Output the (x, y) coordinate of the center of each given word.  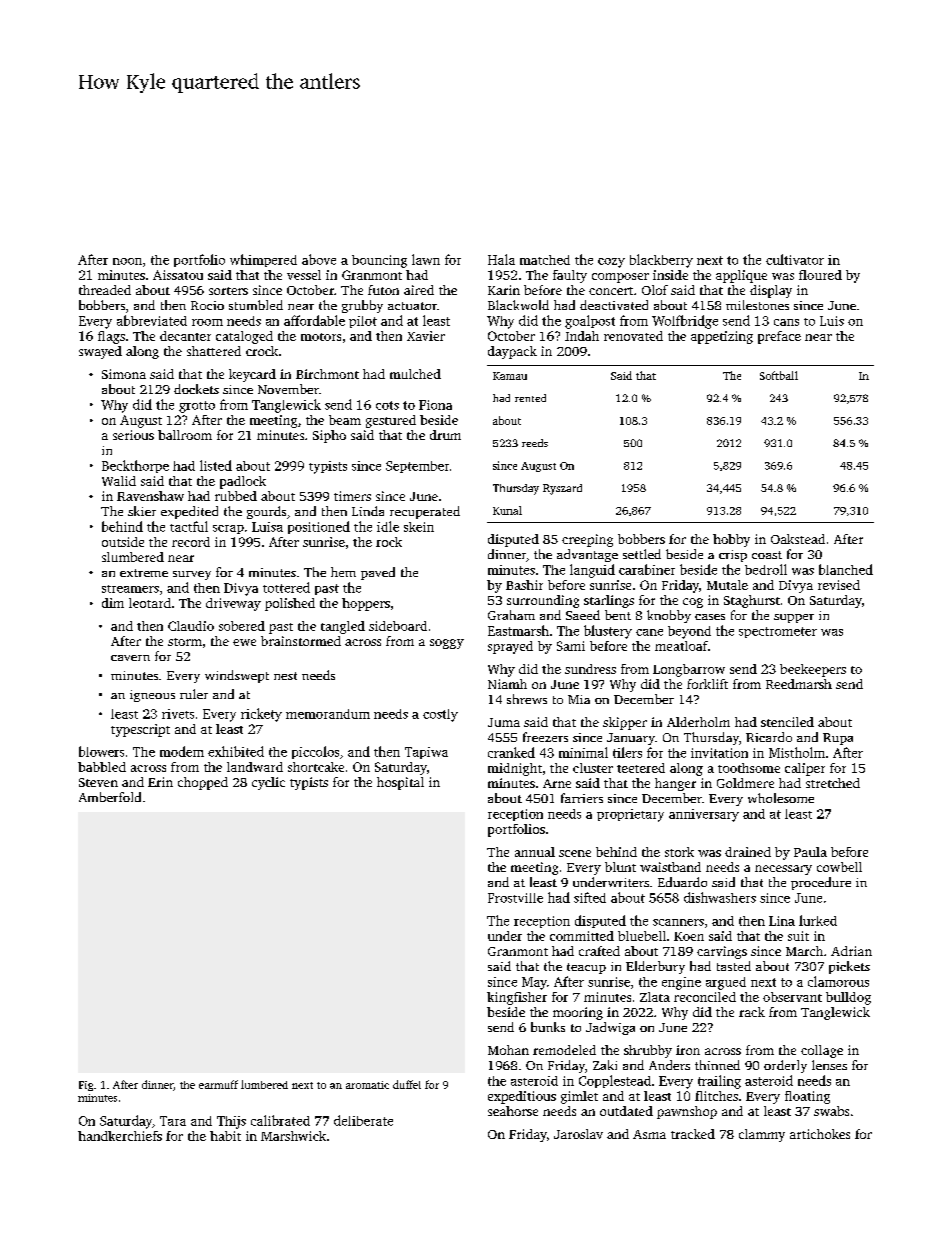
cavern (130, 658)
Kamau (510, 376)
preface (779, 337)
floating (807, 1097)
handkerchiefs (120, 1136)
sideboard (398, 626)
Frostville (515, 898)
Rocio (207, 305)
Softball (779, 375)
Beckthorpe (135, 466)
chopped (203, 783)
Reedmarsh (799, 684)
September (417, 467)
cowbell (839, 867)
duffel (407, 1084)
